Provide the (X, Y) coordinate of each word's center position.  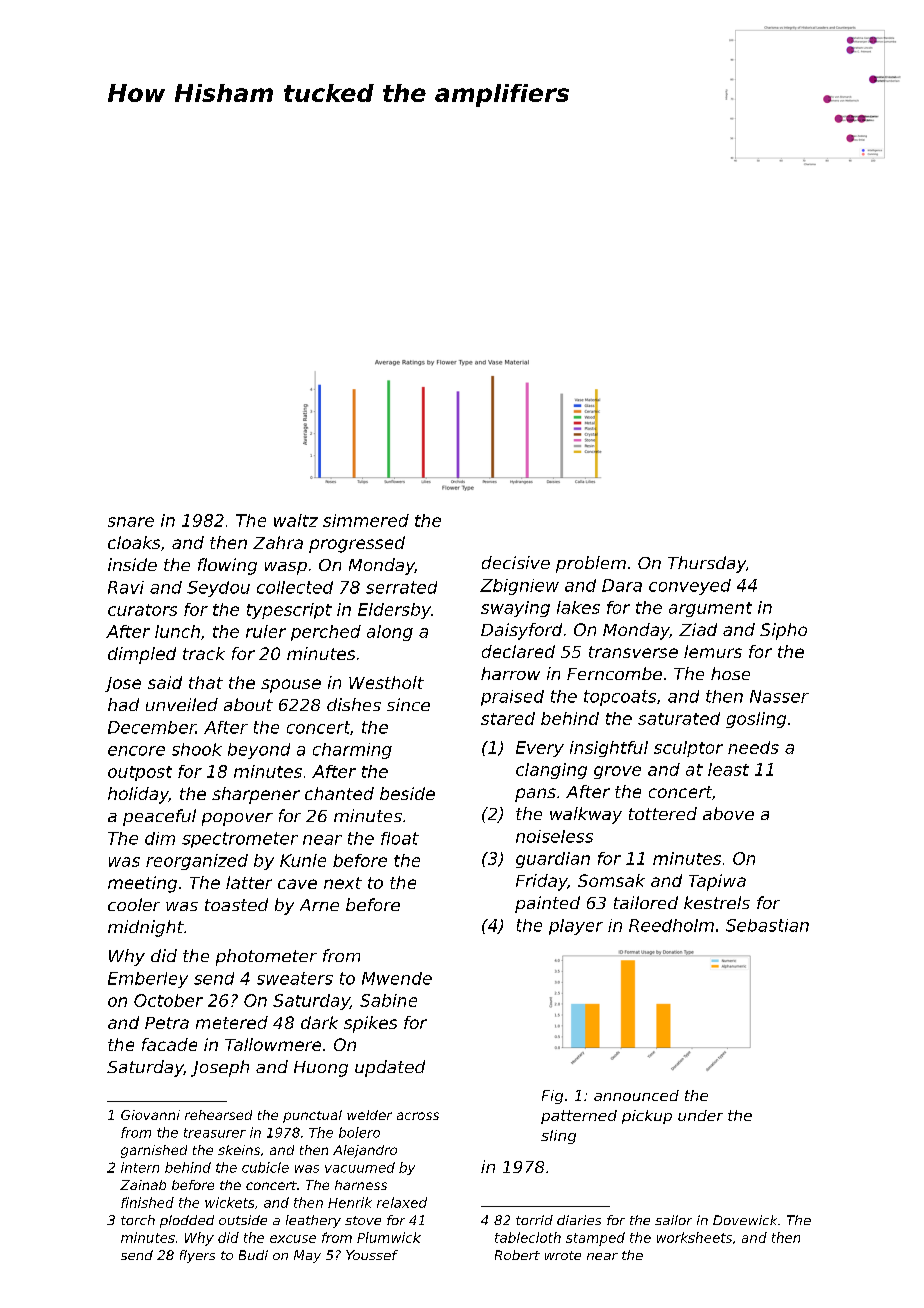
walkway (586, 815)
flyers (197, 1256)
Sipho (783, 631)
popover (237, 819)
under (700, 1115)
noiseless (554, 836)
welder (369, 1115)
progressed (357, 544)
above (728, 813)
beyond (259, 751)
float (400, 838)
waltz (296, 520)
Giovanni (150, 1115)
